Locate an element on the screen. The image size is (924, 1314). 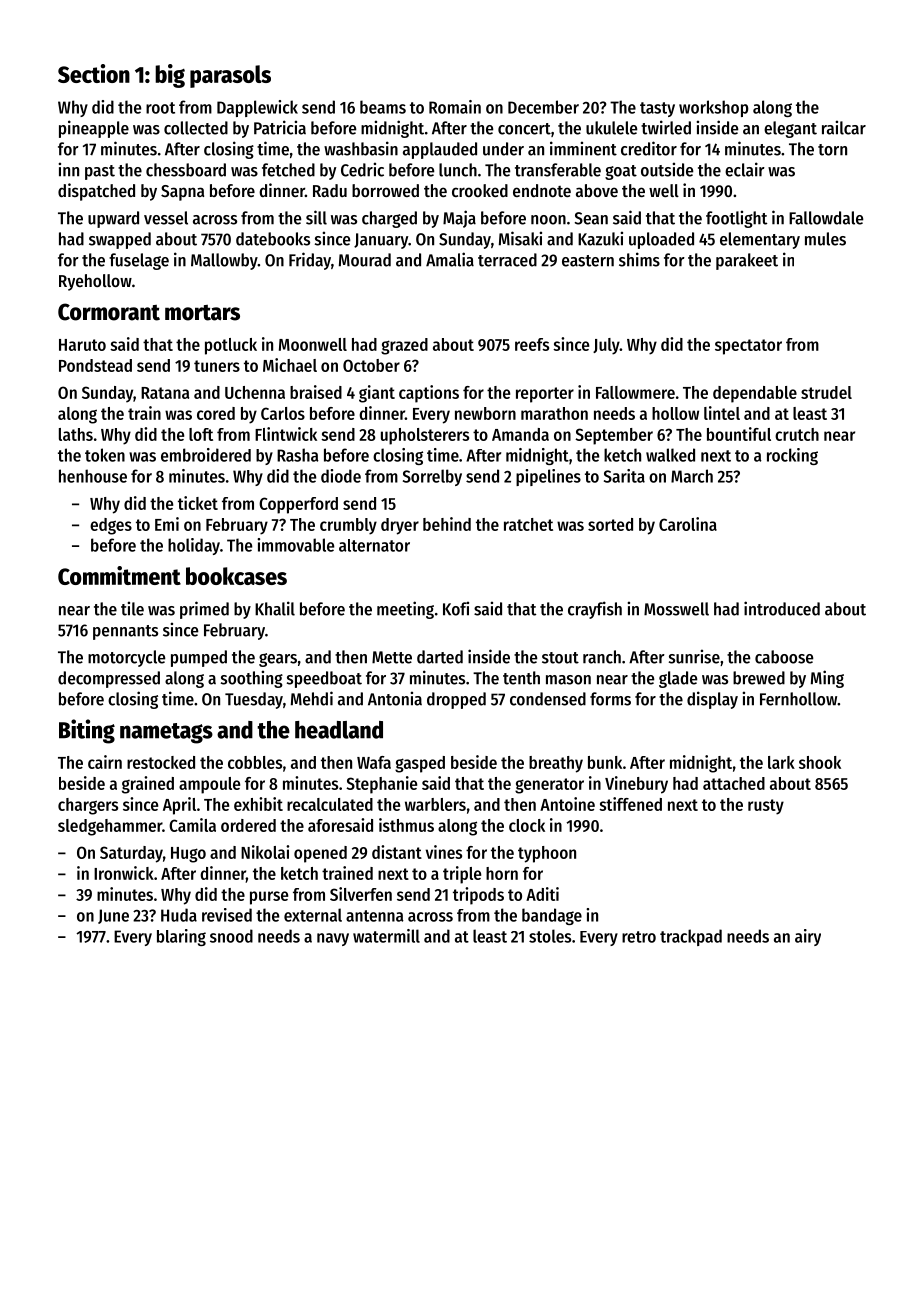
dryer is located at coordinates (400, 526).
